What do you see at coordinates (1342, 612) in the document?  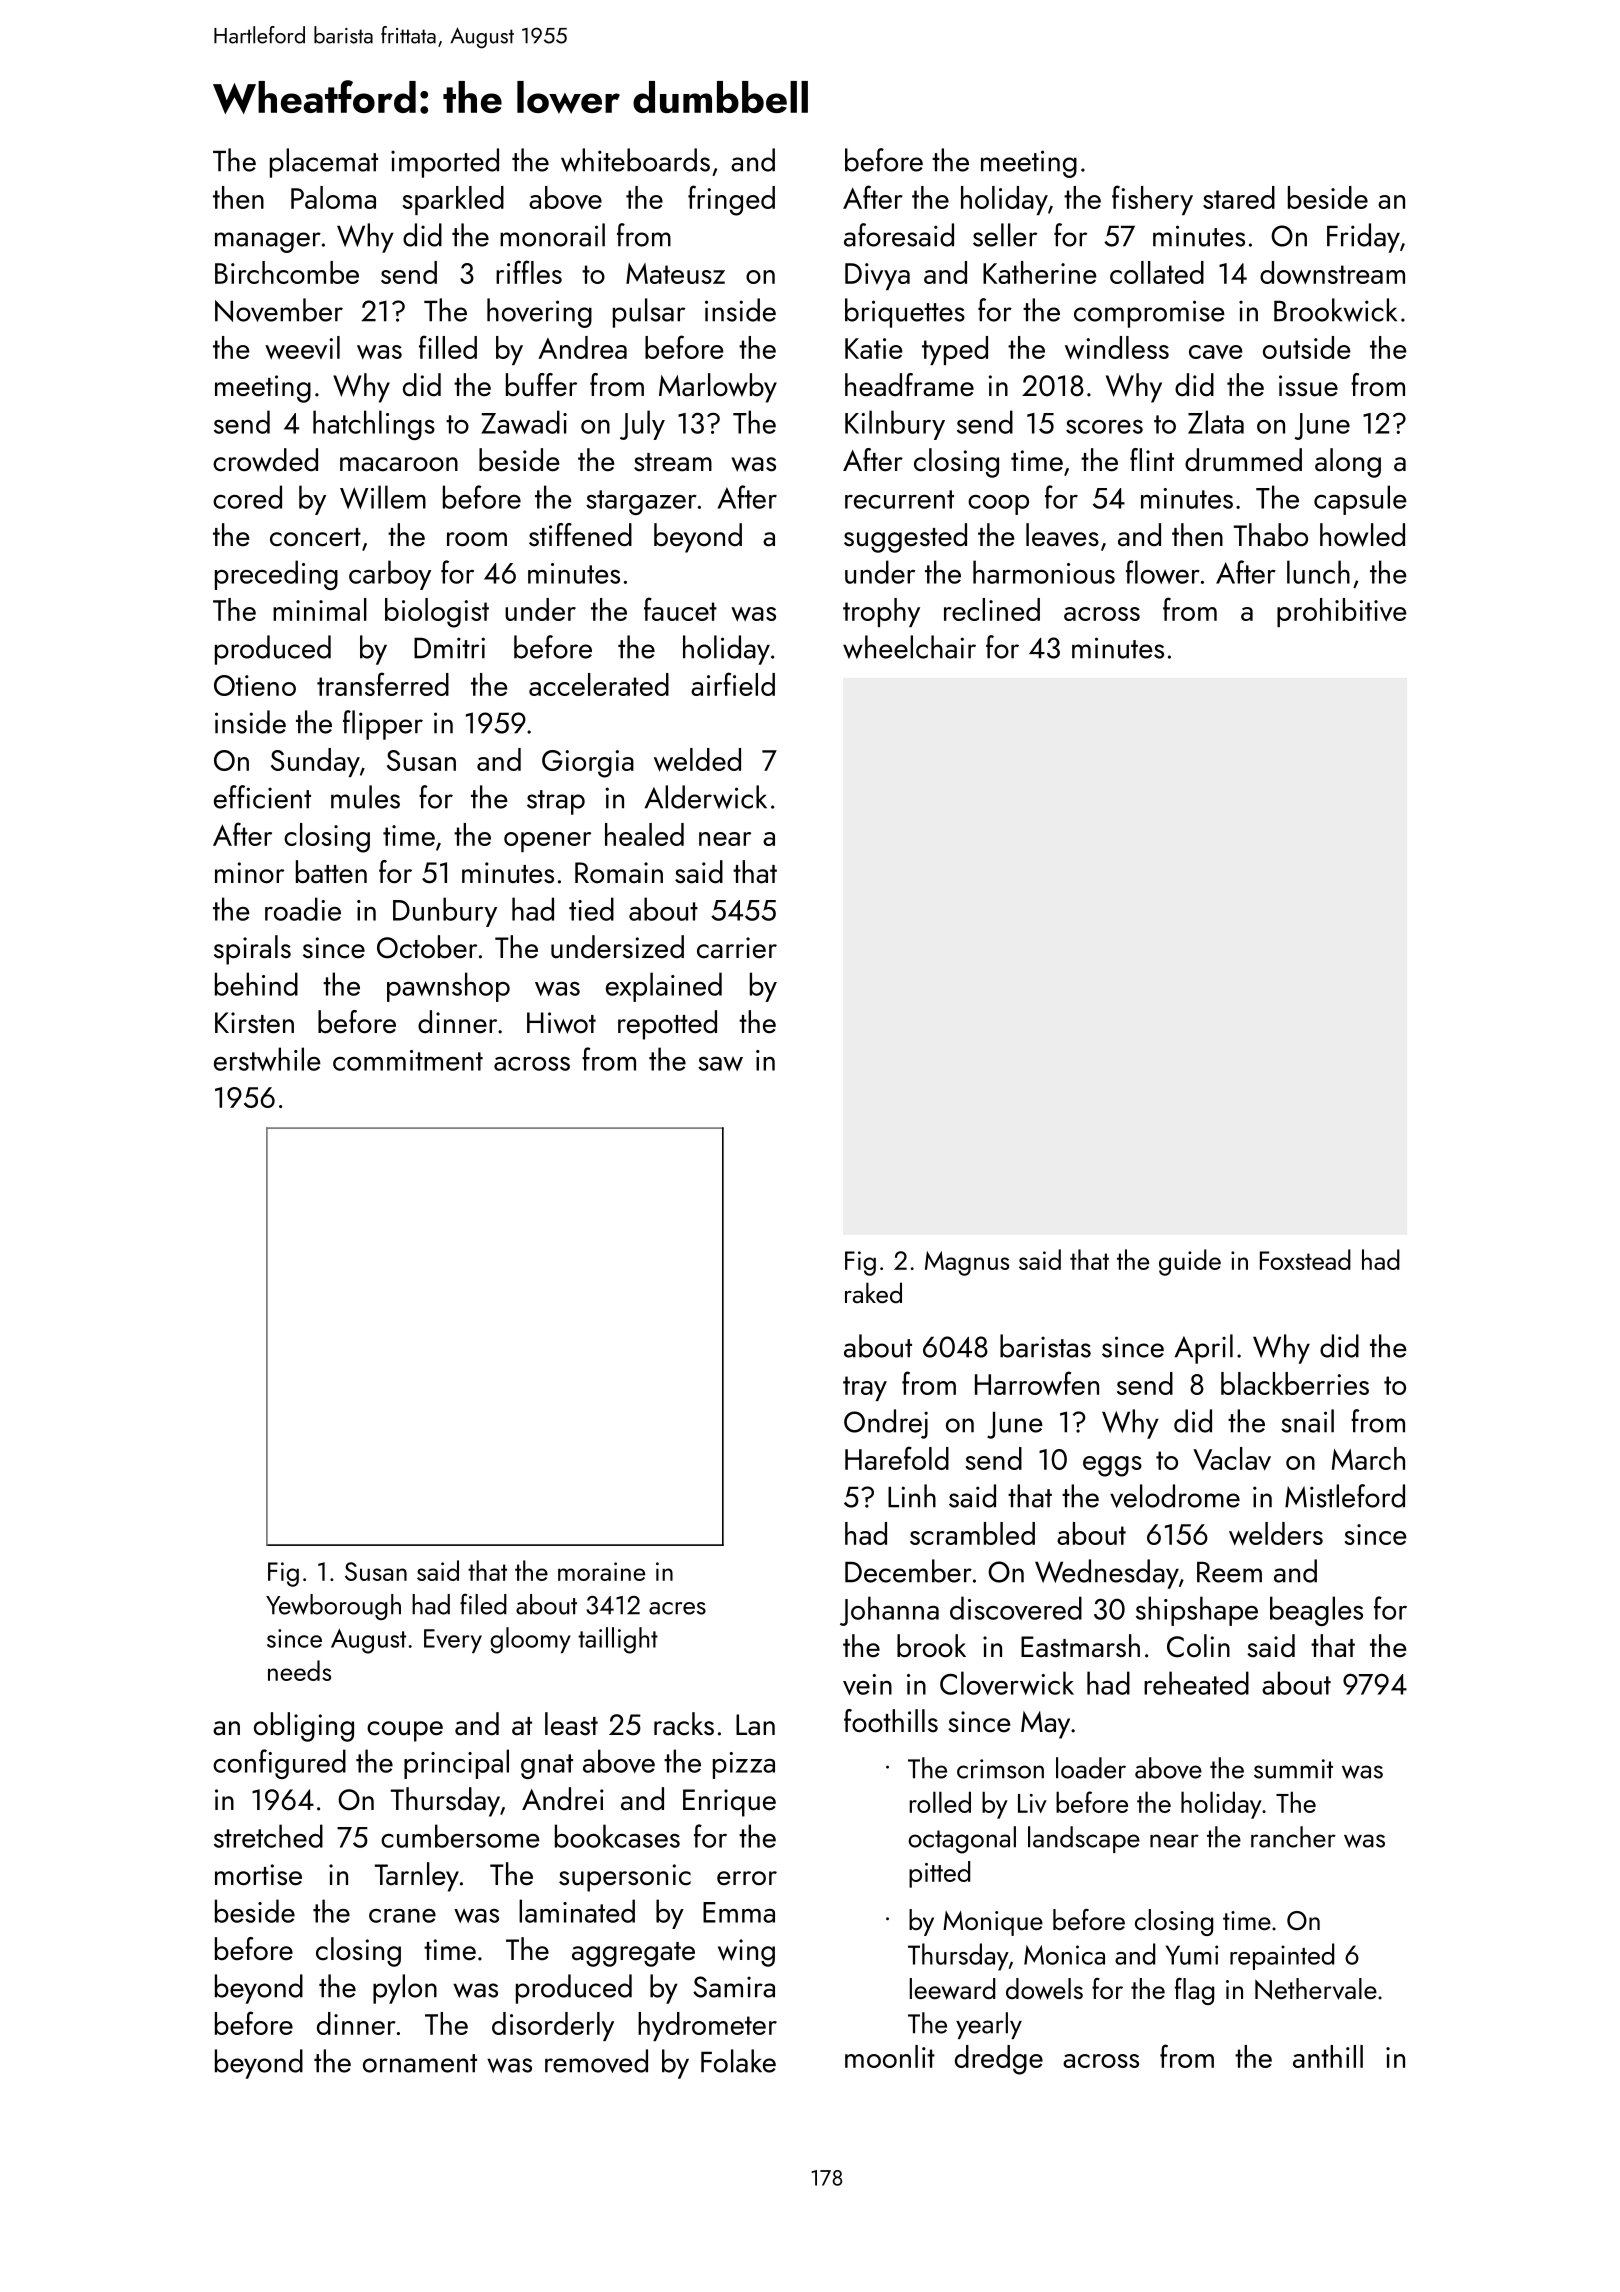 I see `prohibitive` at bounding box center [1342, 612].
